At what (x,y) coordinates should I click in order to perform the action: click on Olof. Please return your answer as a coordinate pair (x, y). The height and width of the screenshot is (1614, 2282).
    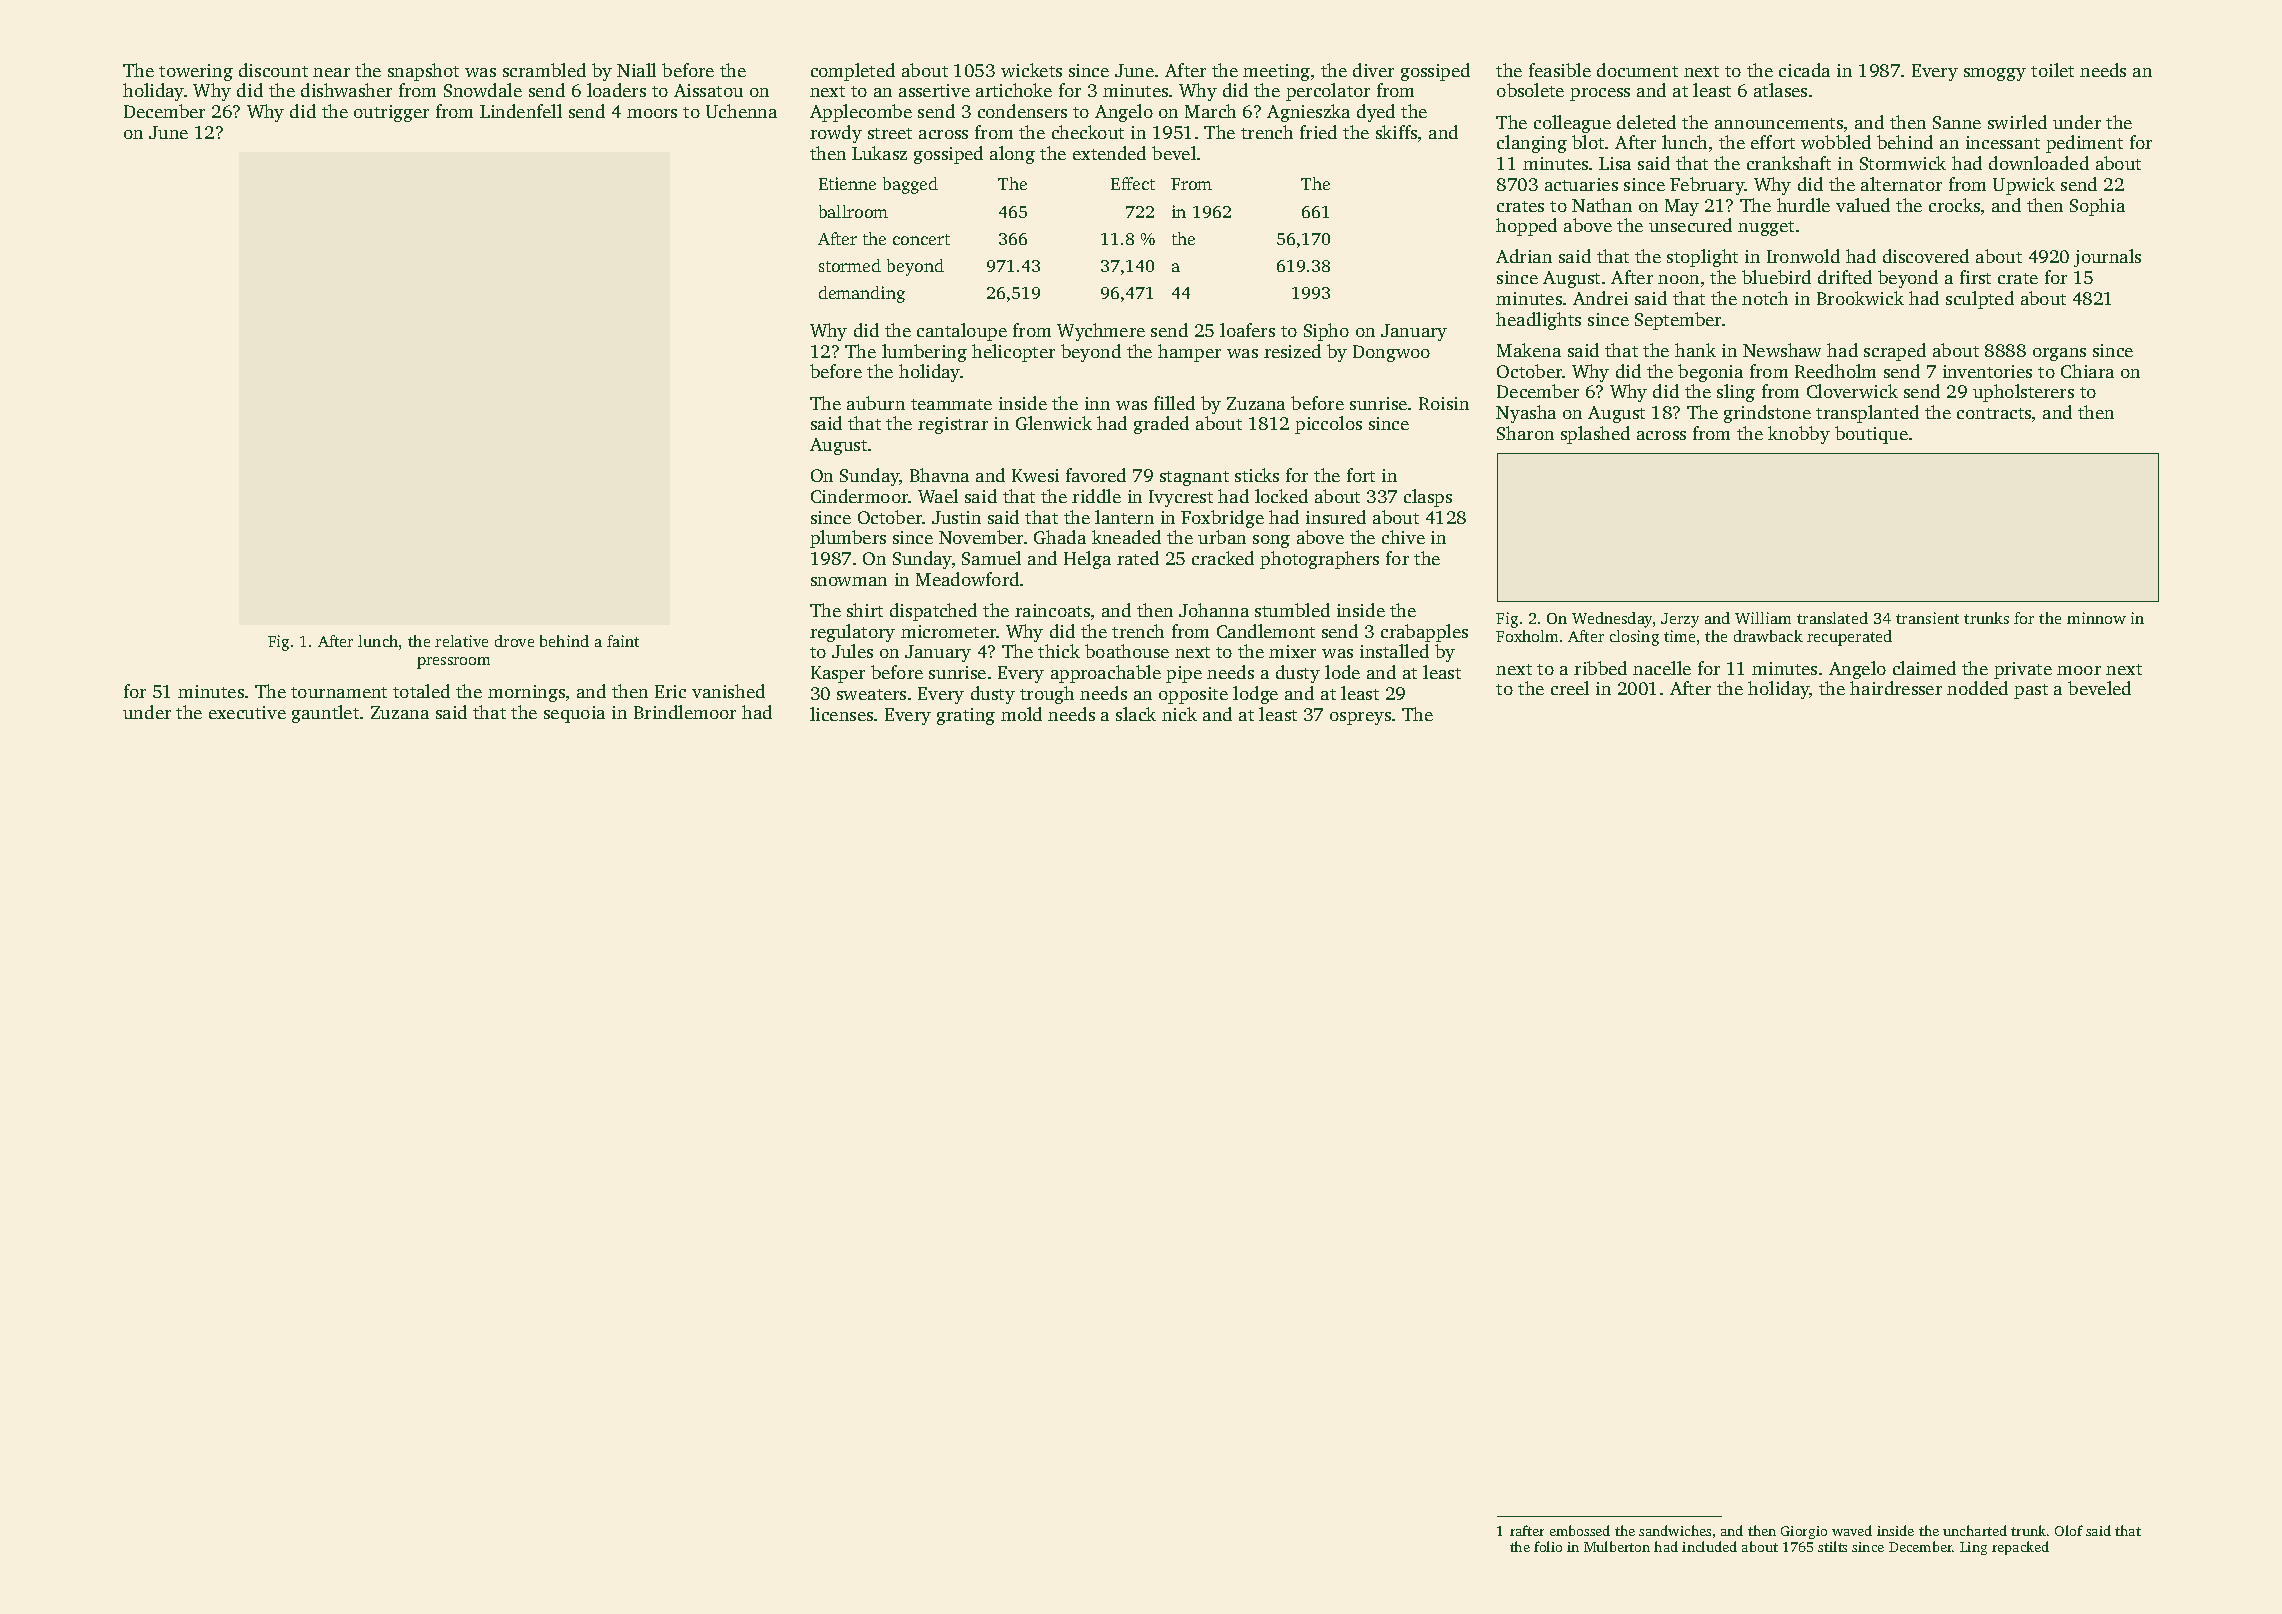
    Looking at the image, I should click on (2069, 1530).
